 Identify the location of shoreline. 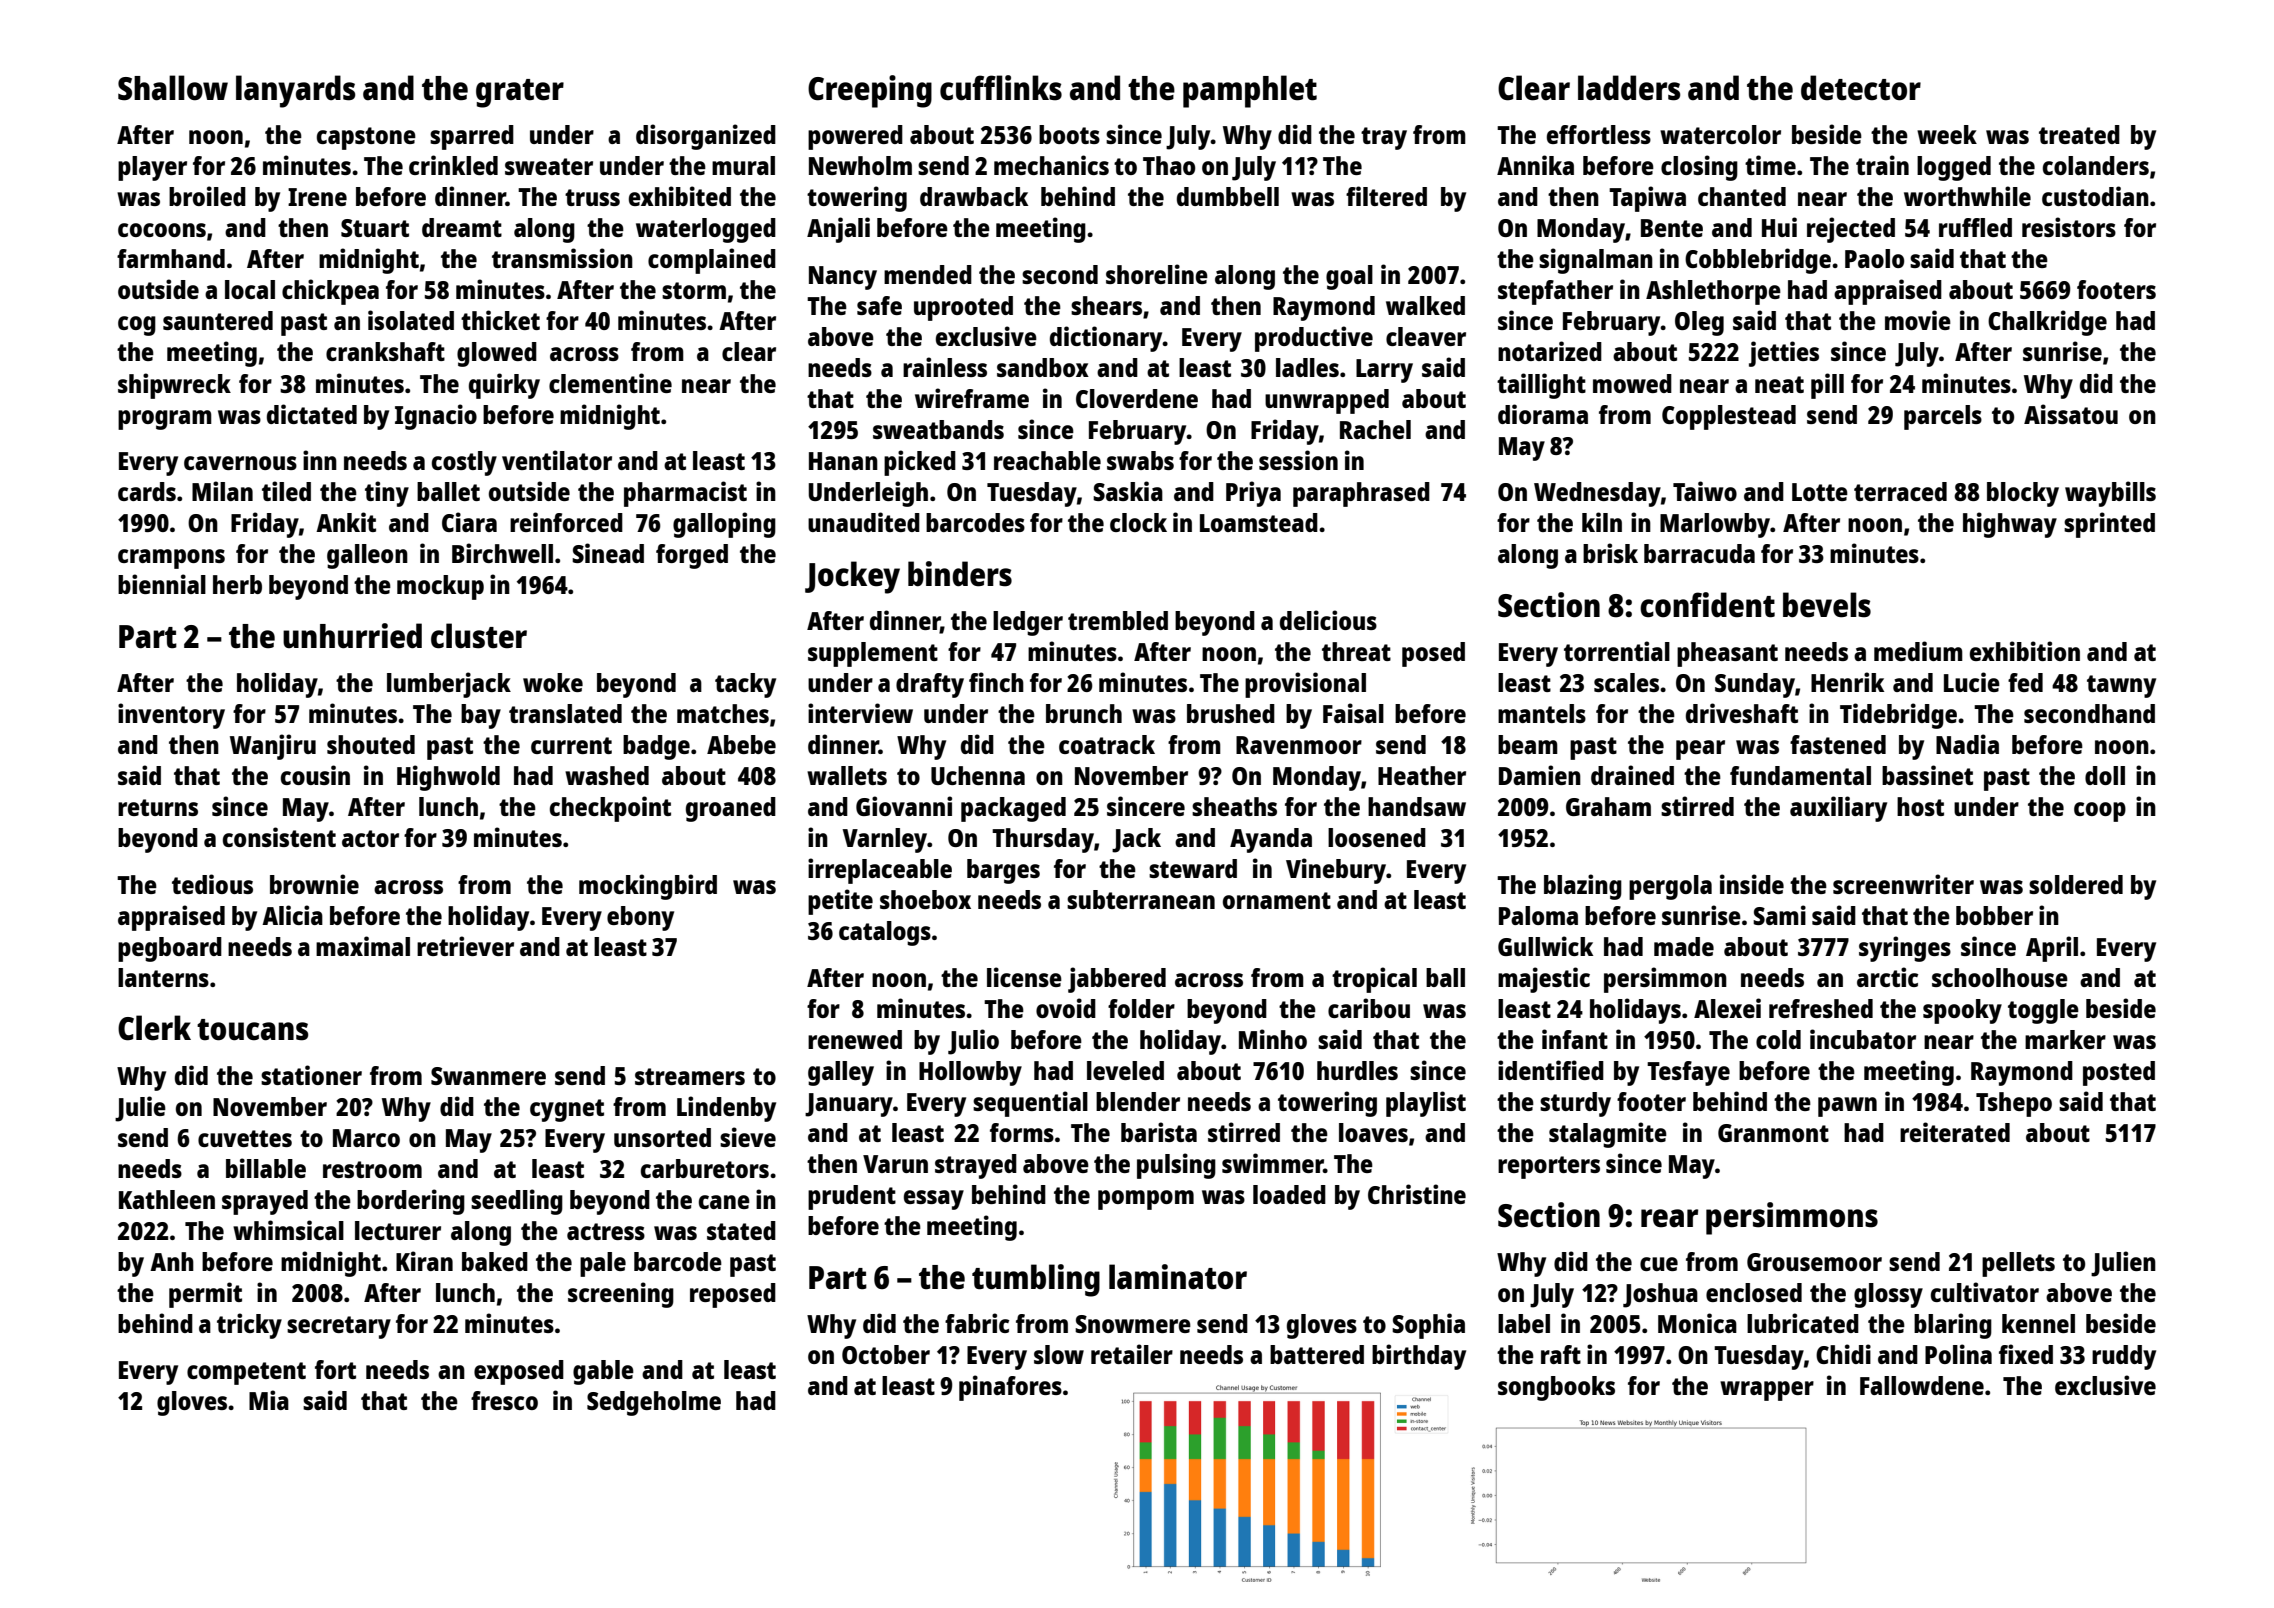
(1157, 274).
